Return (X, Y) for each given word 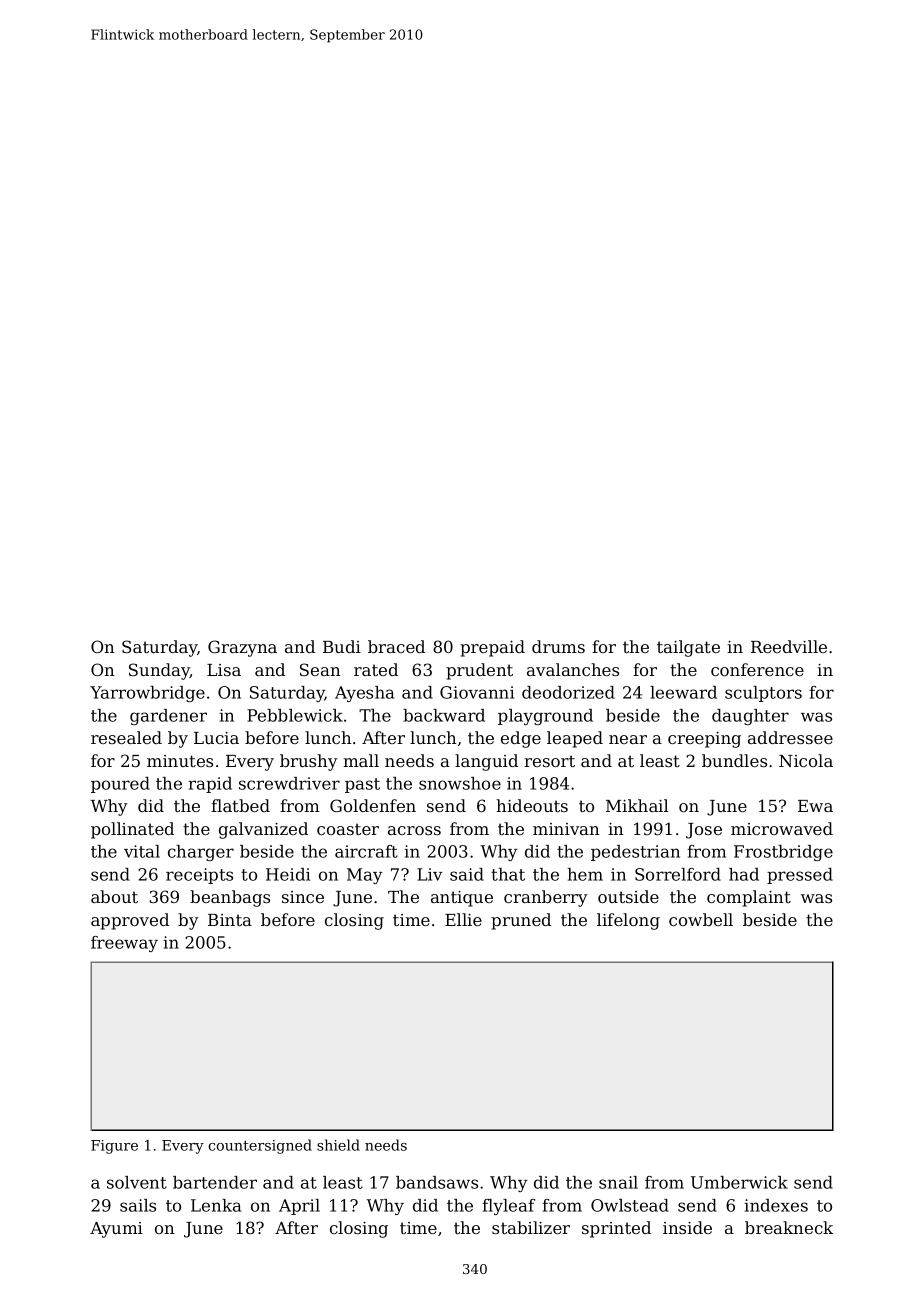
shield (338, 1145)
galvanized (263, 830)
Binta (230, 920)
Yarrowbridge (147, 694)
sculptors (763, 694)
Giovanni (477, 692)
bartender (215, 1182)
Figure (114, 1147)
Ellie (463, 919)
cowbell (701, 919)
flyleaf (508, 1207)
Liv (430, 874)
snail (618, 1182)
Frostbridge (783, 853)
